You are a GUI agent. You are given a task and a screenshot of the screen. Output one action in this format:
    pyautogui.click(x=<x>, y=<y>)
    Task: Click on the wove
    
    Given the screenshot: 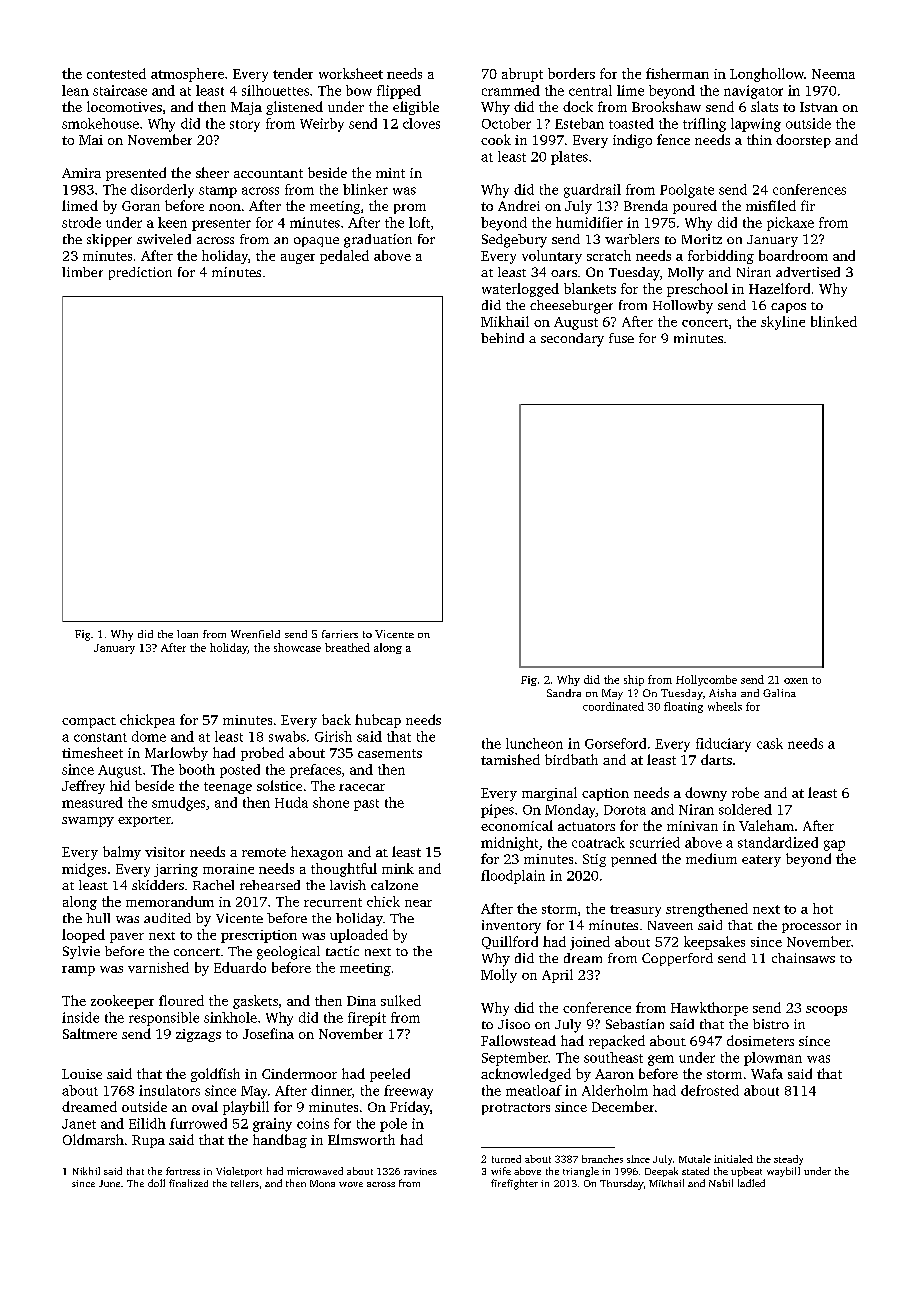 What is the action you would take?
    pyautogui.click(x=351, y=1184)
